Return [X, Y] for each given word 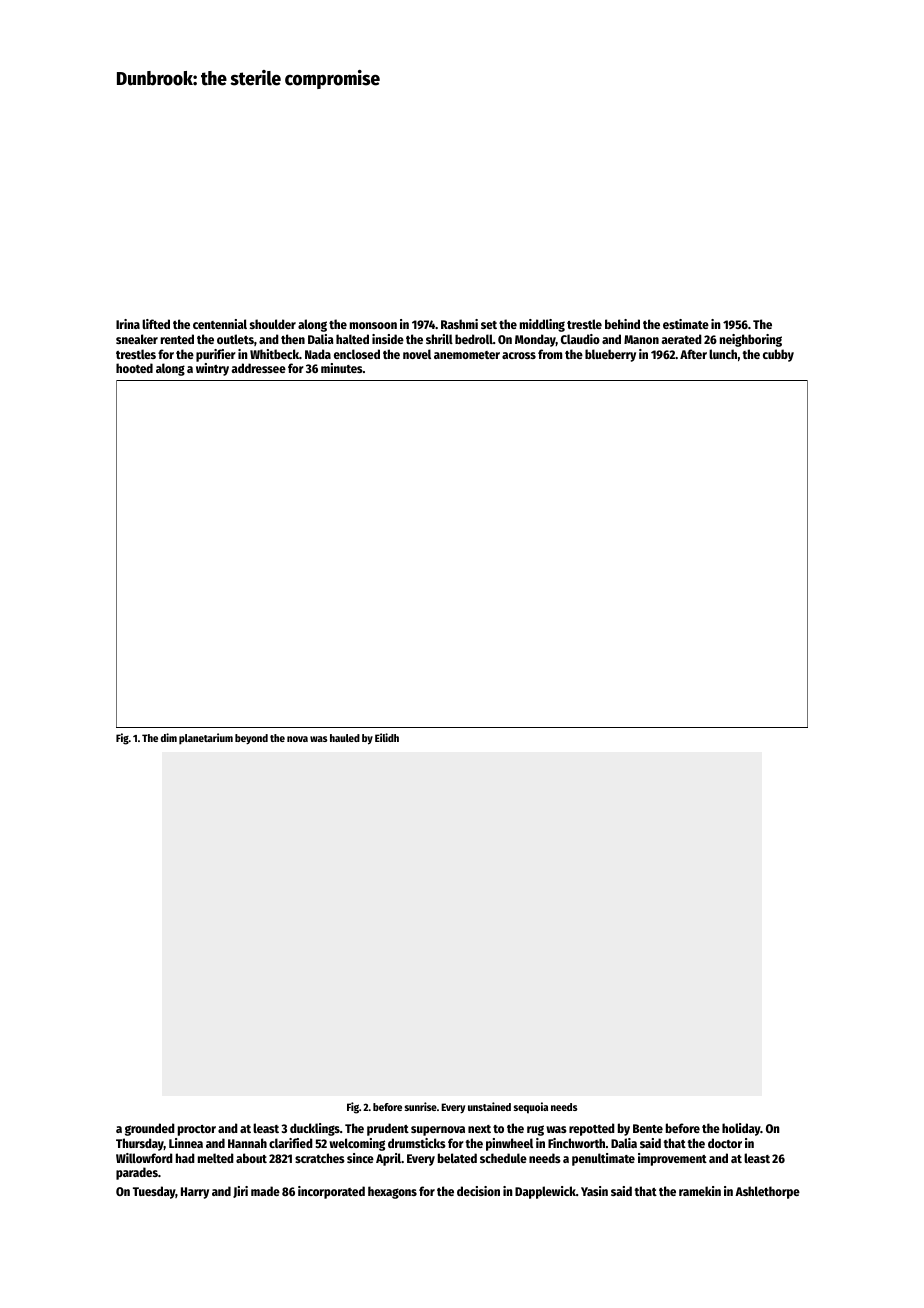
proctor [197, 1130]
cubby [778, 355]
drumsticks [417, 1143]
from [550, 354]
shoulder [273, 324]
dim [169, 737]
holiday [741, 1129]
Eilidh [387, 737]
